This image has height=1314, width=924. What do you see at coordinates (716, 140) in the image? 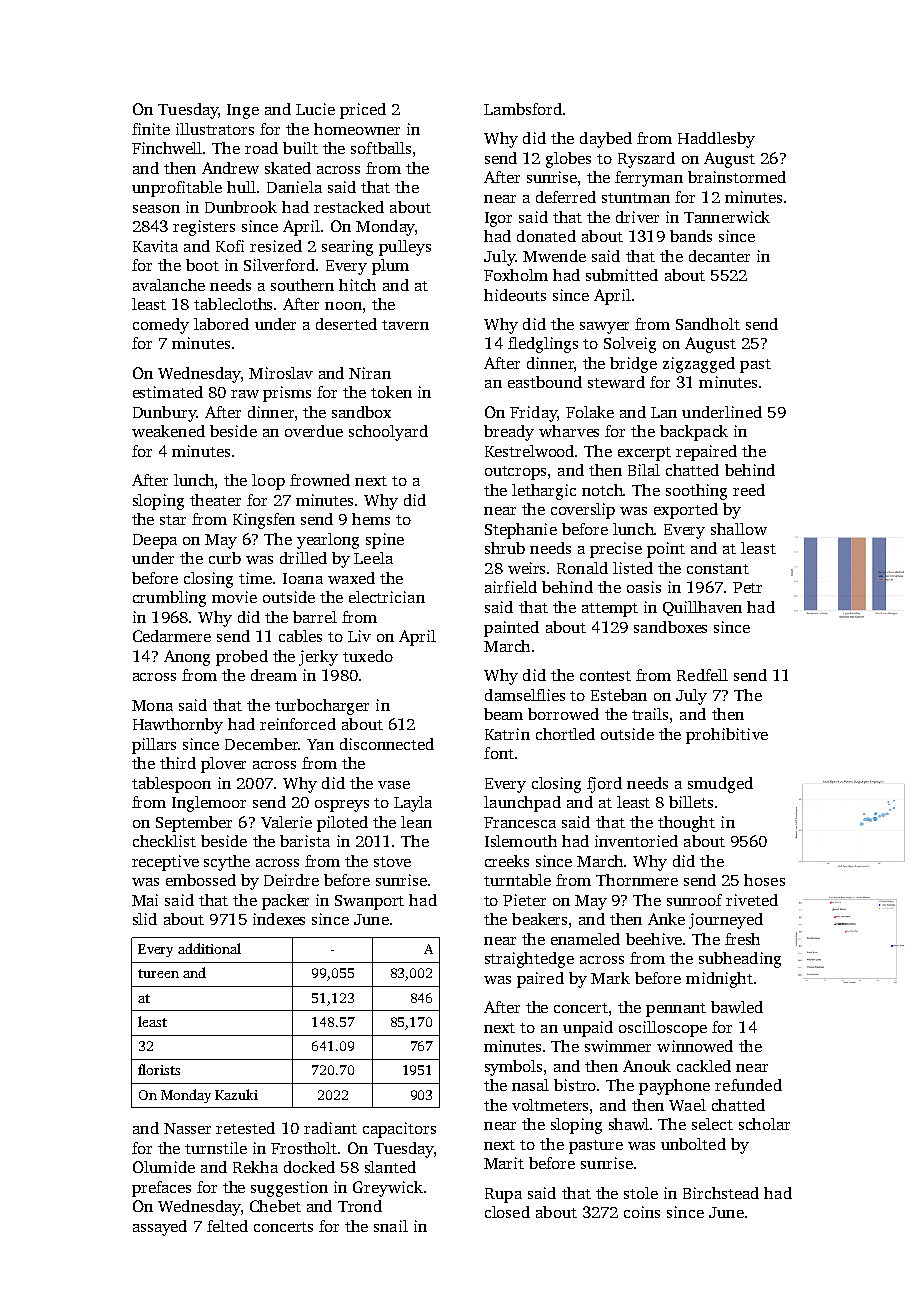
I see `Haddlesby` at bounding box center [716, 140].
